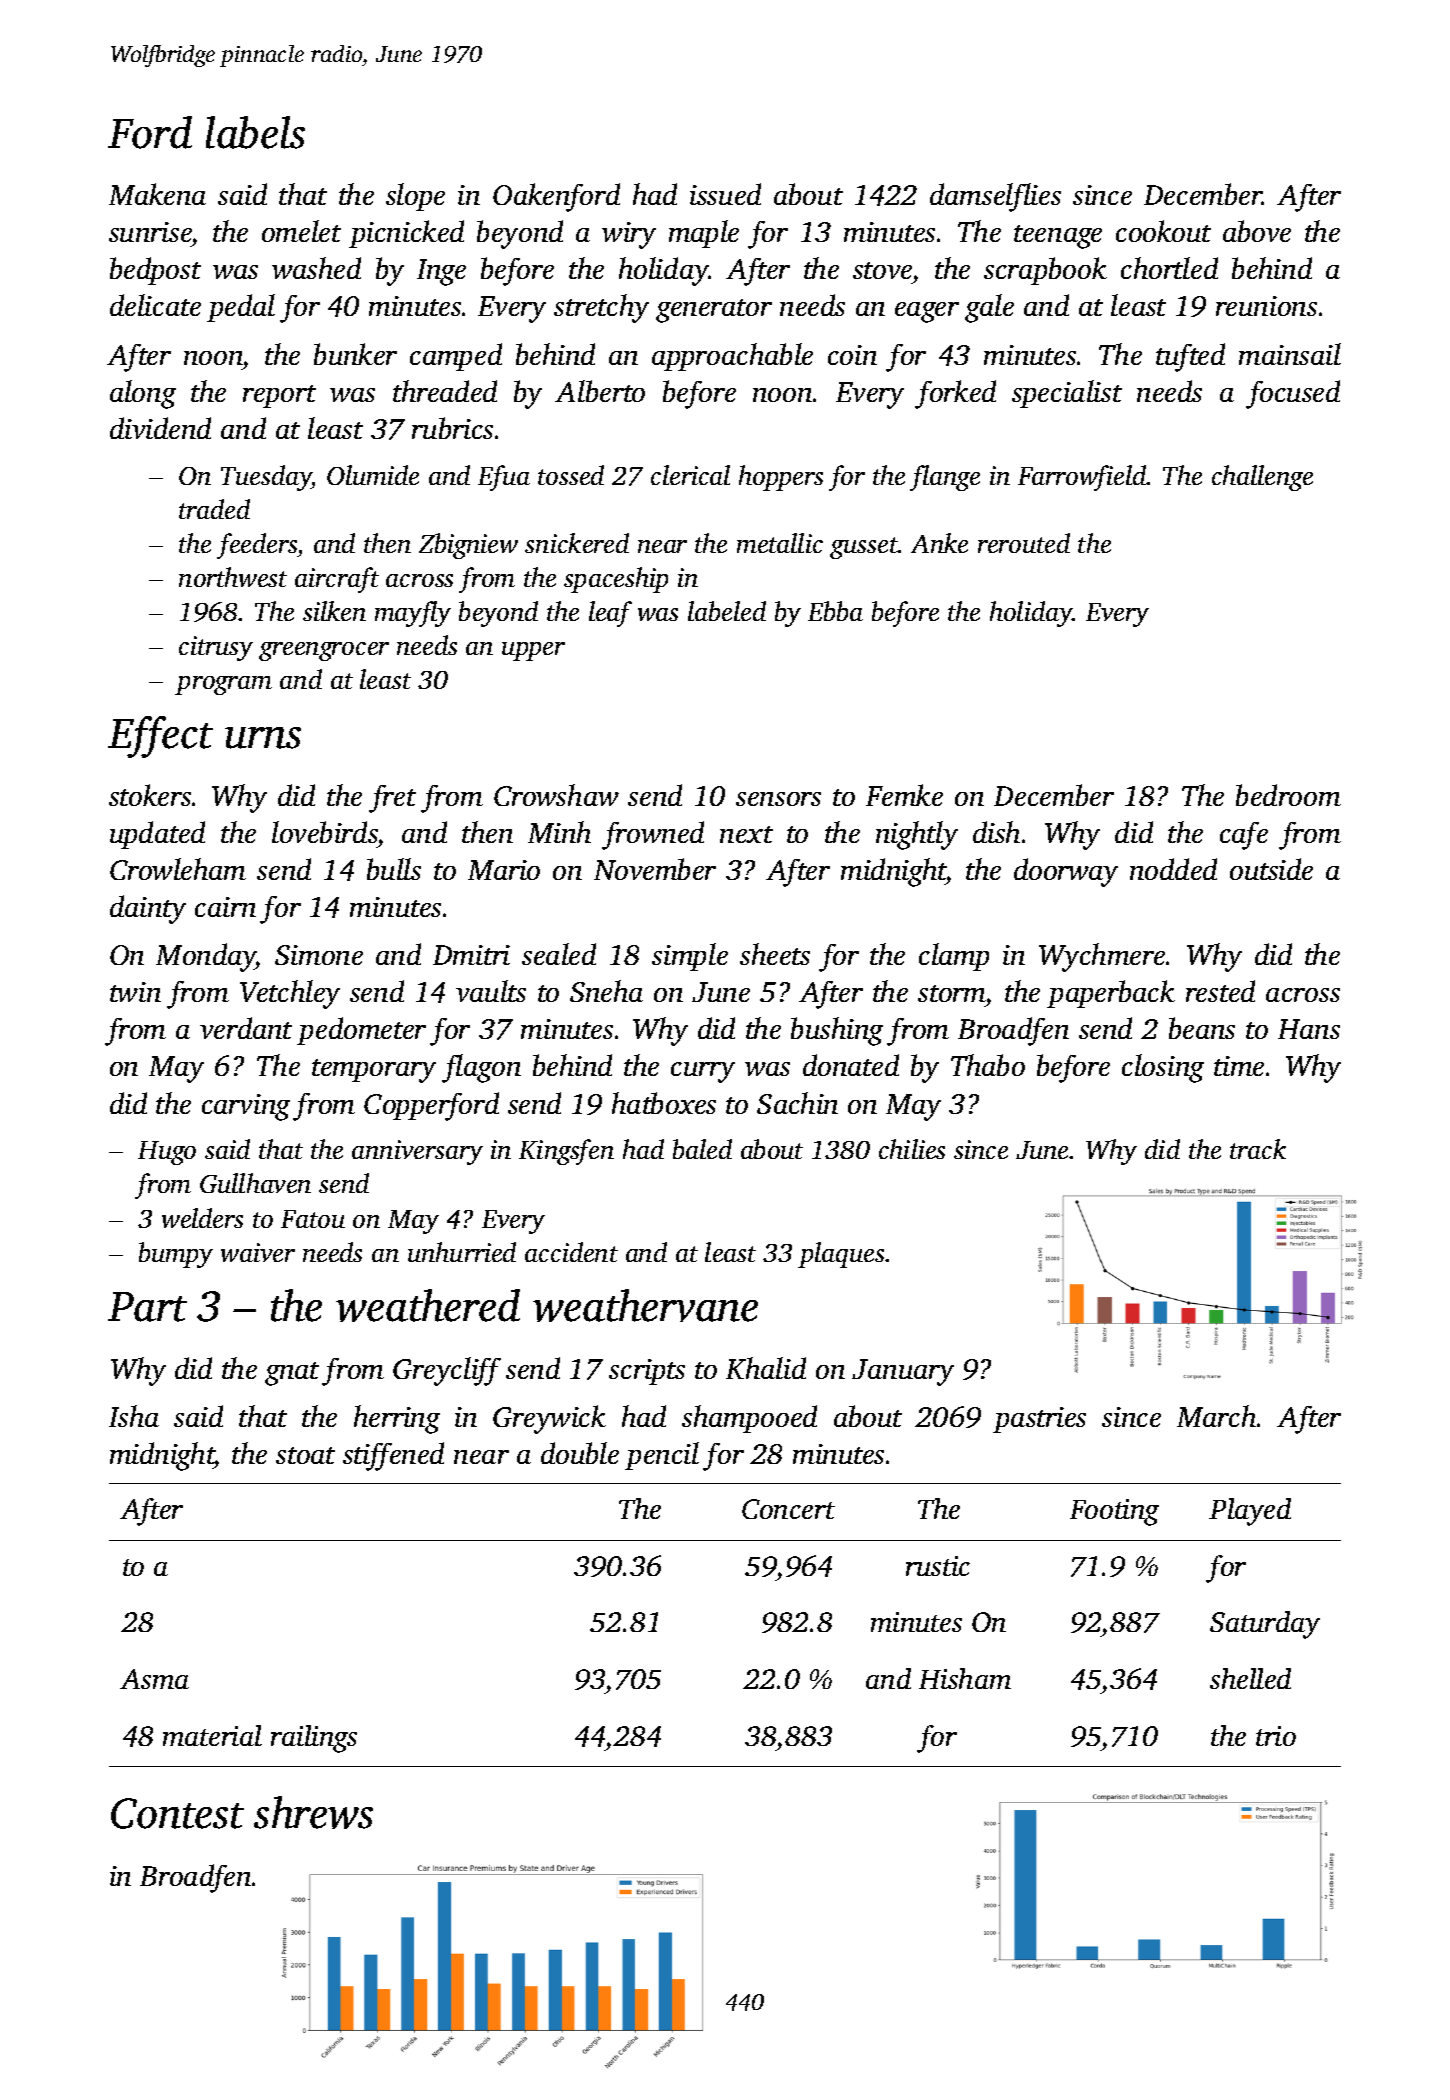  What do you see at coordinates (797, 1103) in the screenshot?
I see `Sachin` at bounding box center [797, 1103].
